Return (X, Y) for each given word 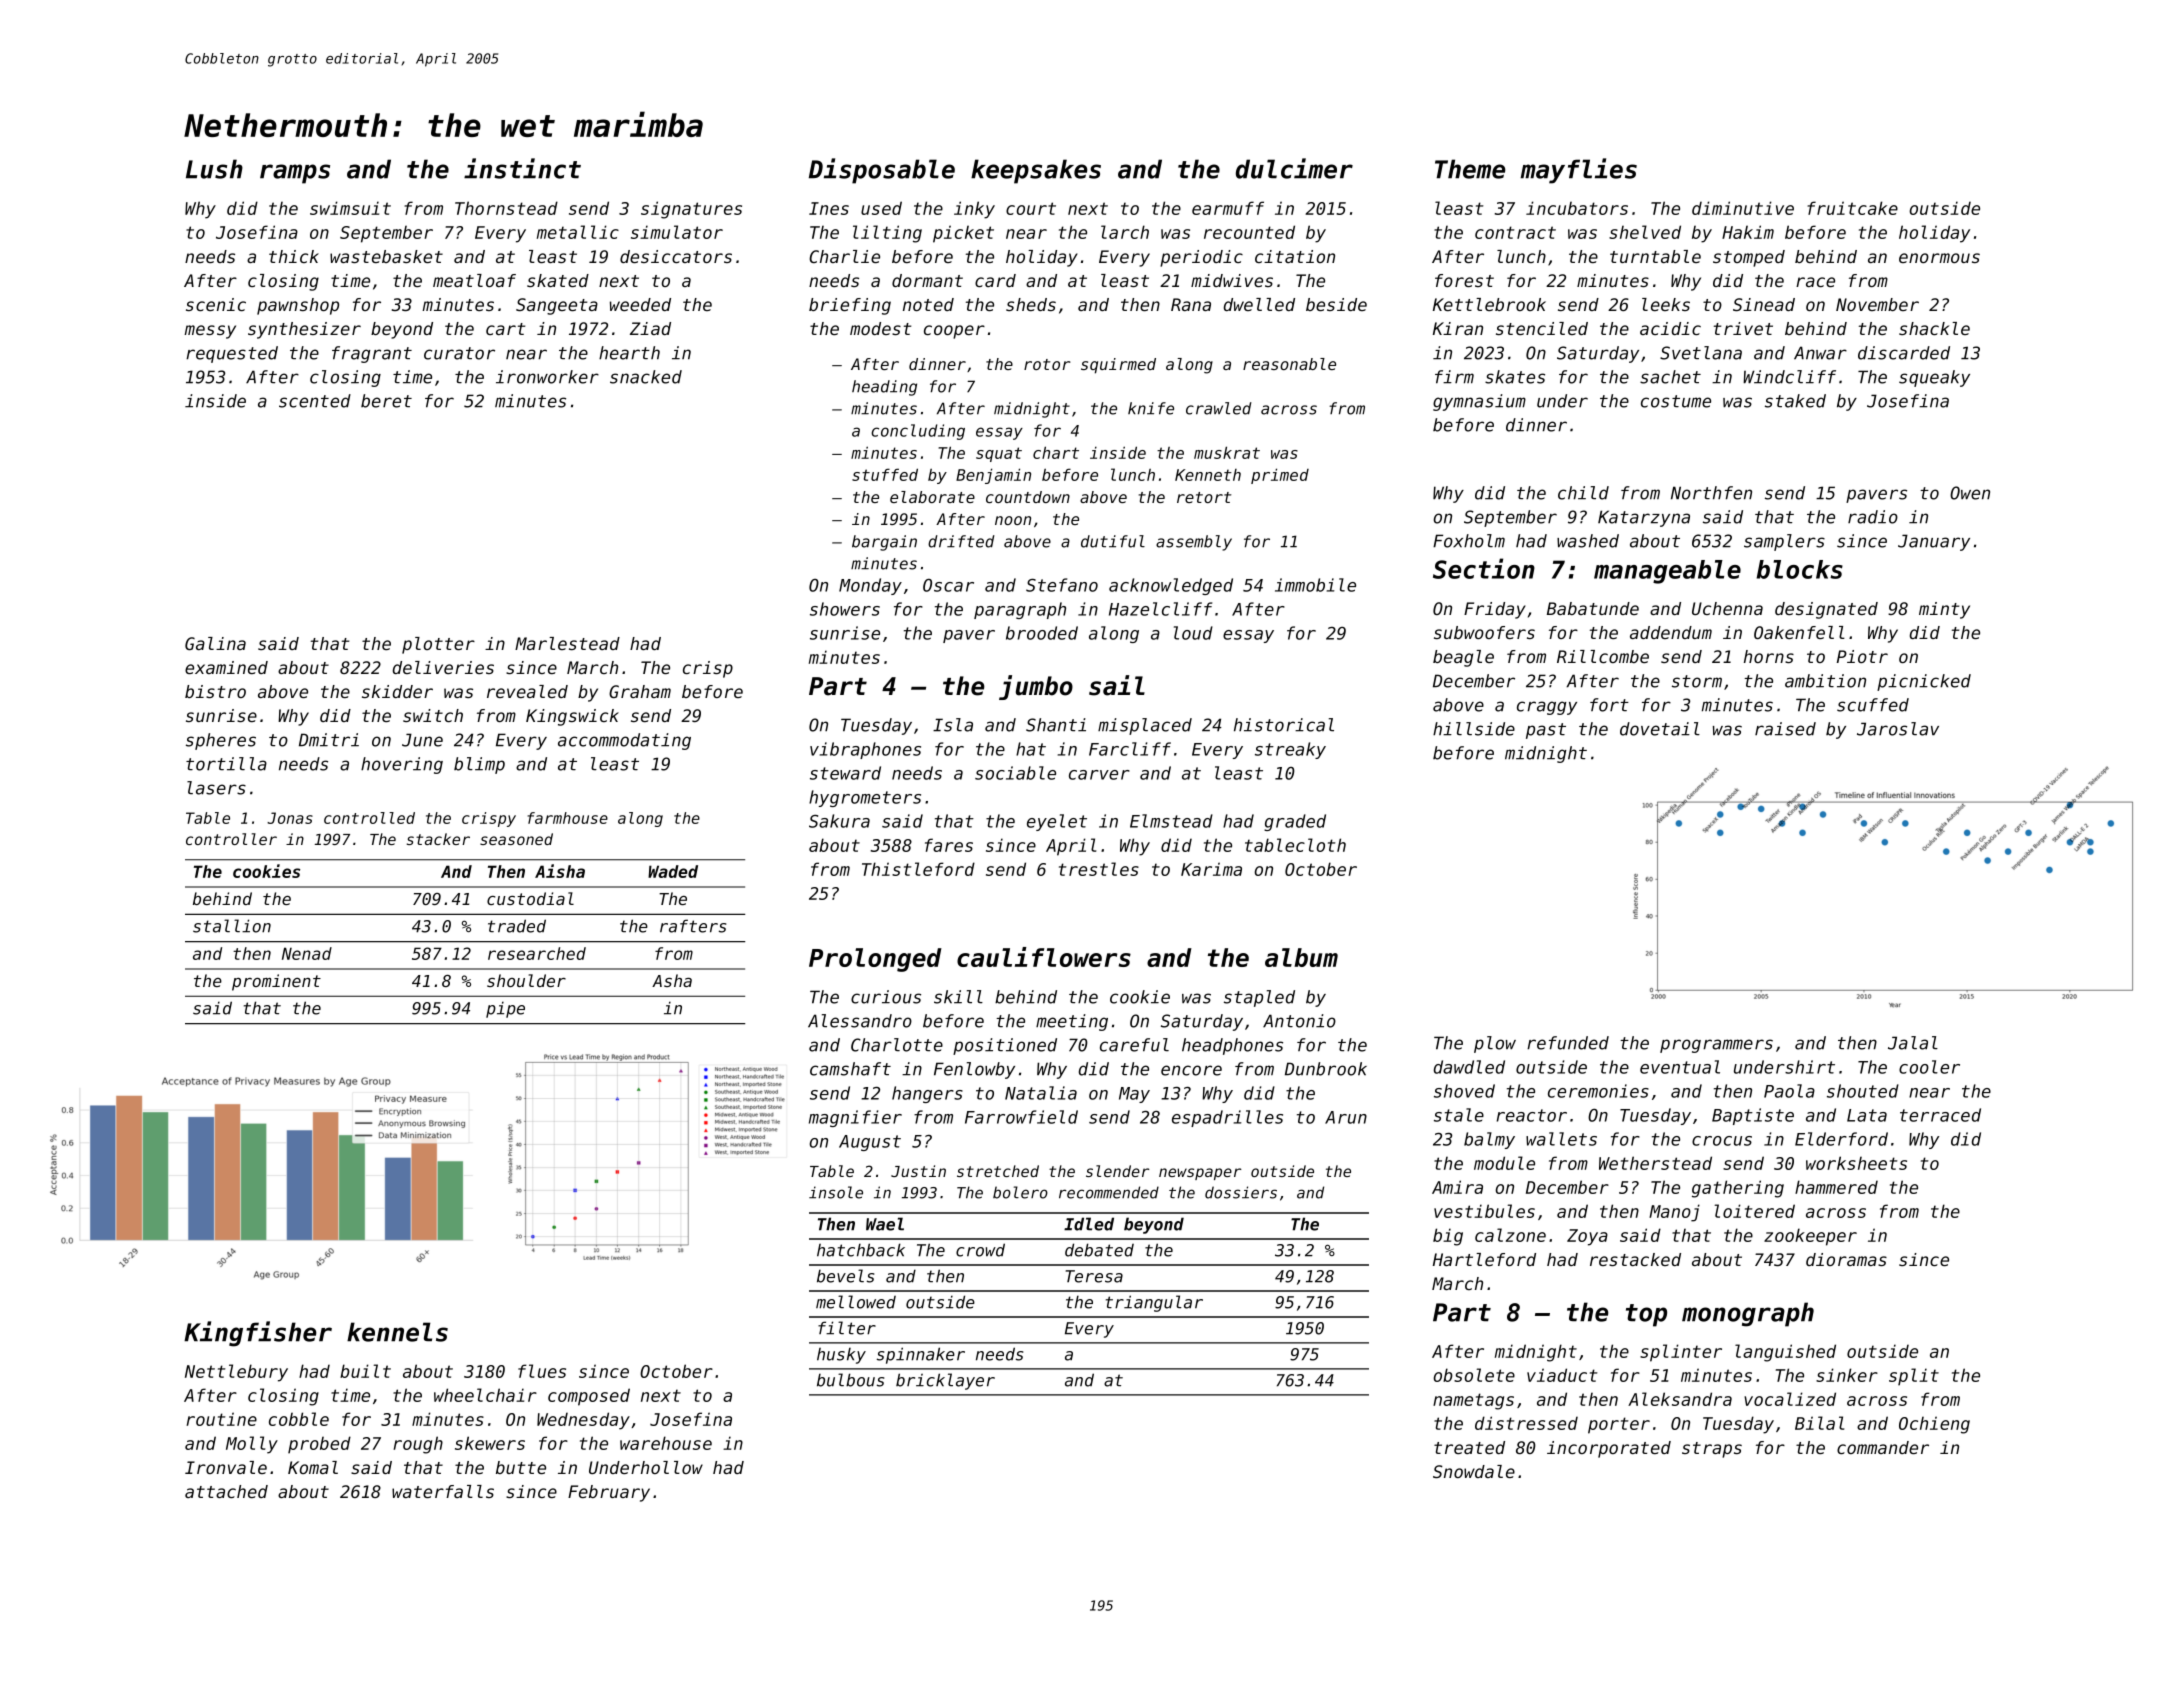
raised (1785, 729)
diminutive (1743, 208)
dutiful (1113, 541)
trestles (1099, 869)
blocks (1800, 569)
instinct (522, 168)
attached (226, 1491)
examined (226, 667)
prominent (276, 982)
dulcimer (1294, 168)
